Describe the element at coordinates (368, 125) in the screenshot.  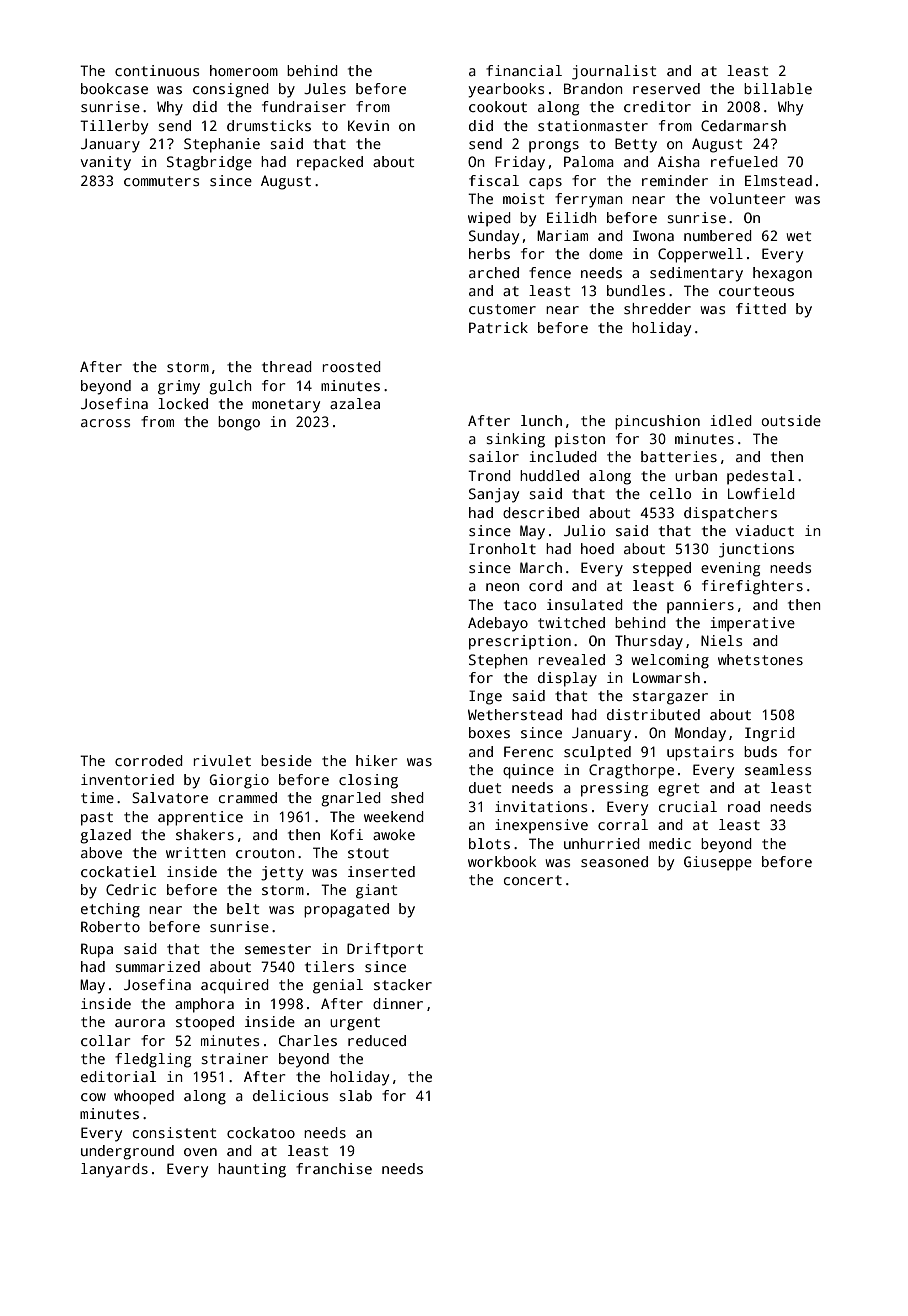
I see `Kevin` at that location.
